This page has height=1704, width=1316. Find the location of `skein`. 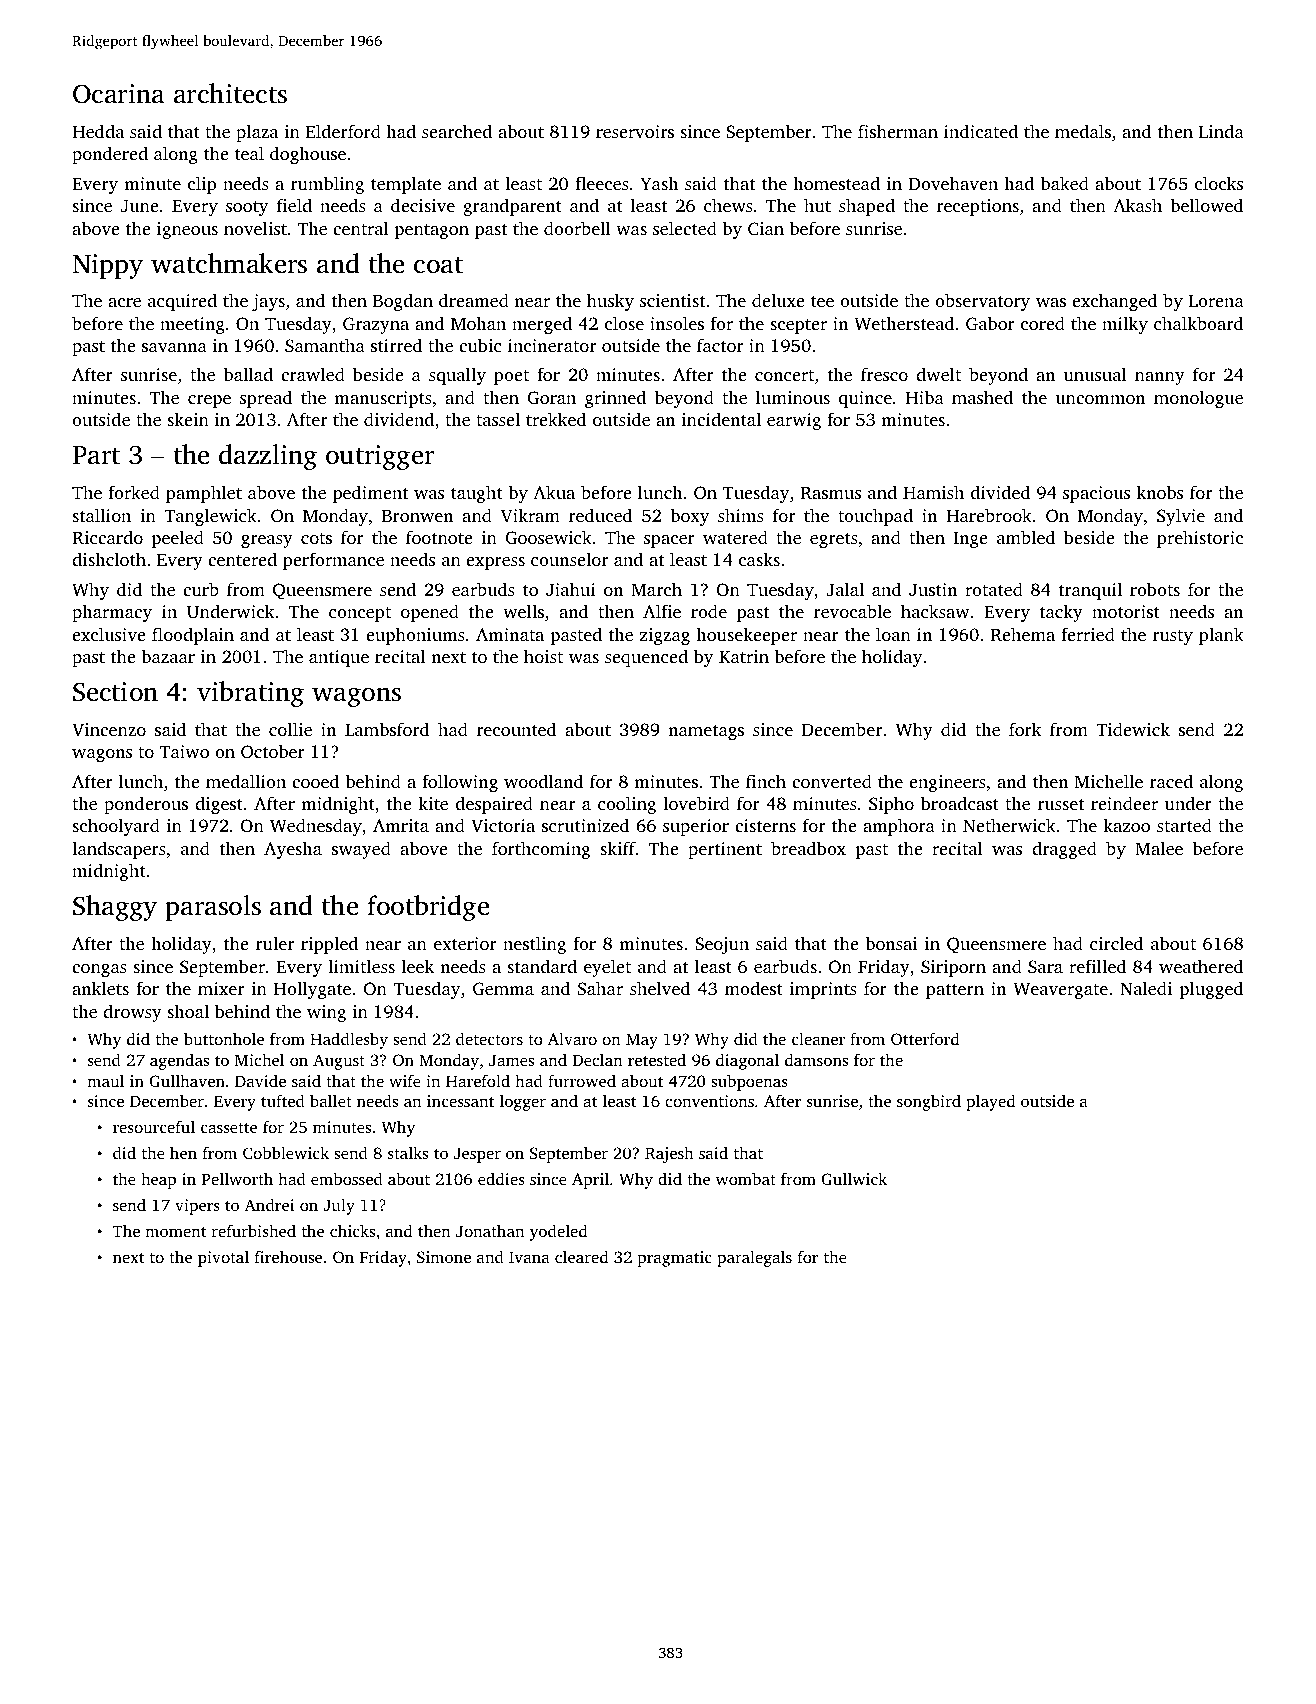

skein is located at coordinates (188, 419).
